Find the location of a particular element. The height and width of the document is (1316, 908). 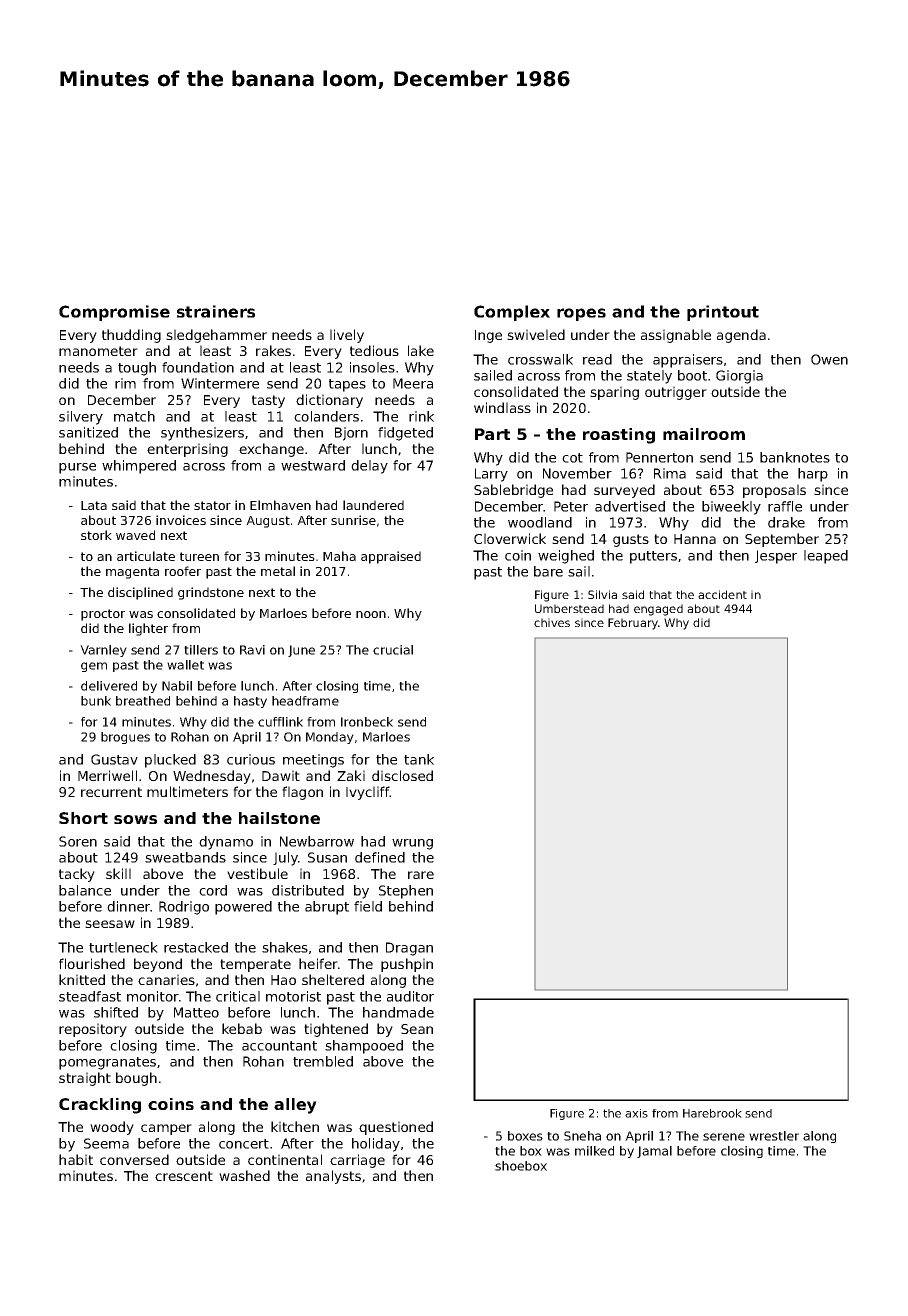

rare is located at coordinates (421, 875).
